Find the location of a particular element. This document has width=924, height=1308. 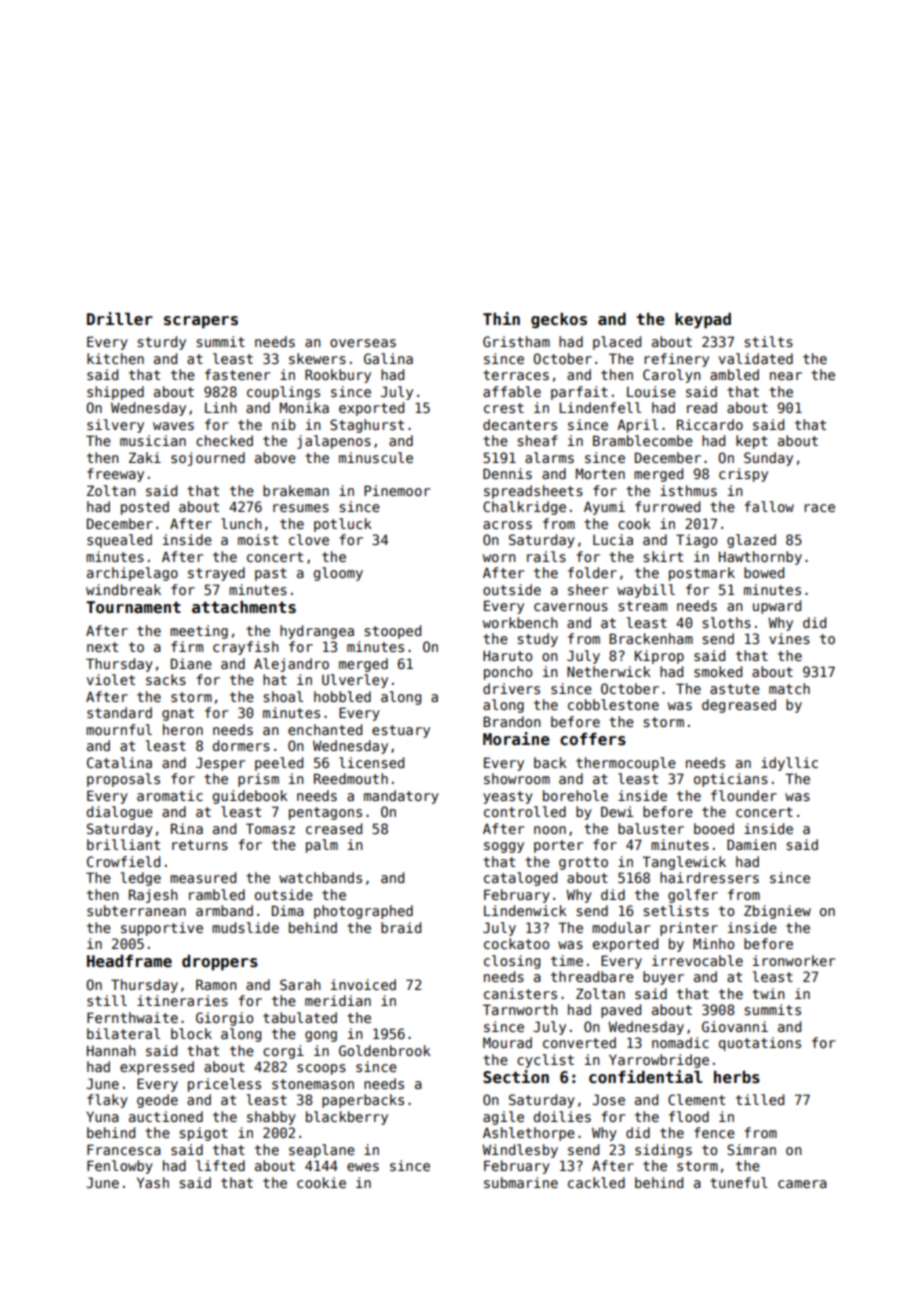

stooped is located at coordinates (392, 632).
